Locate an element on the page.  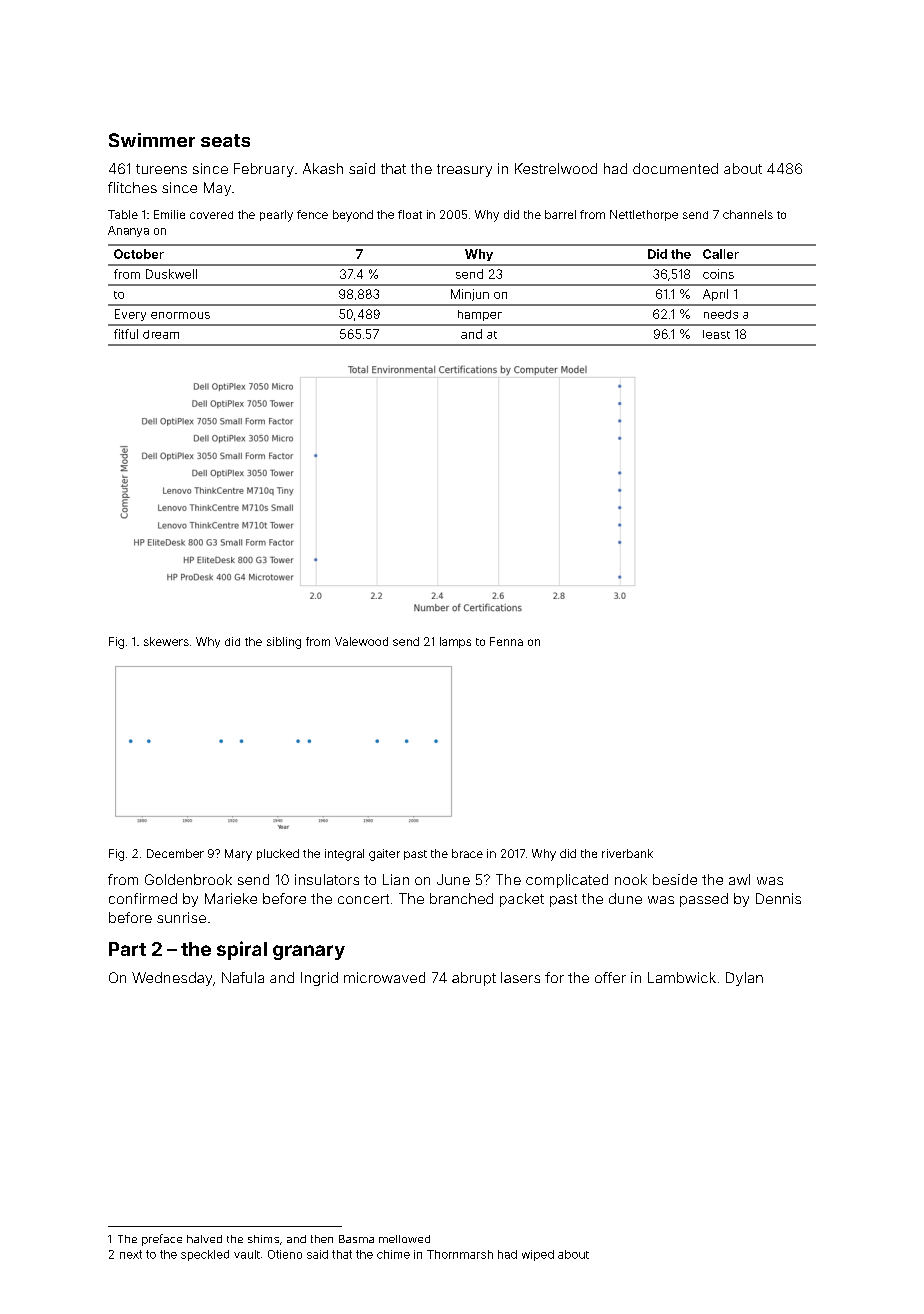
lasers is located at coordinates (520, 977).
